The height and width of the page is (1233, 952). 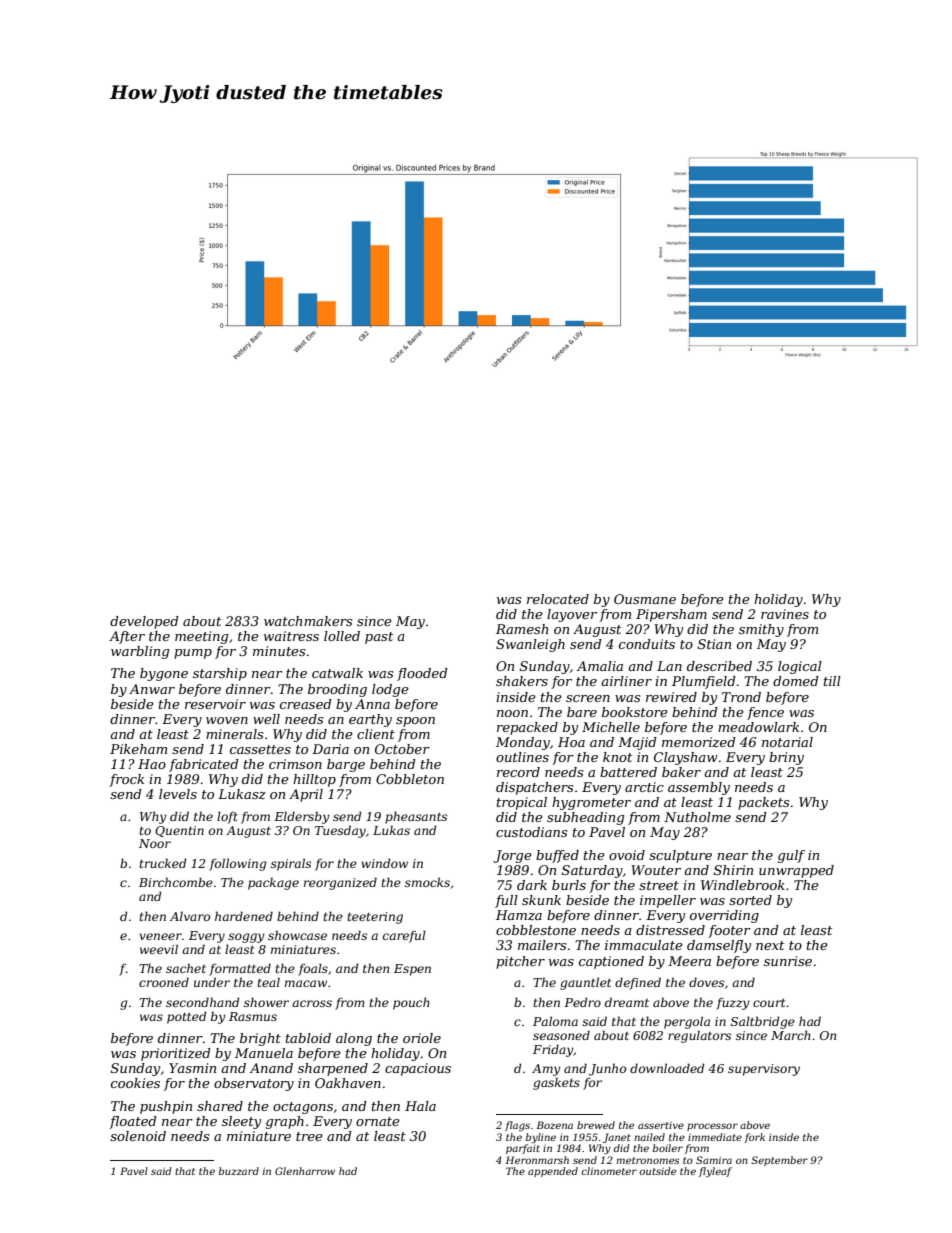 What do you see at coordinates (763, 803) in the page?
I see `packets` at bounding box center [763, 803].
